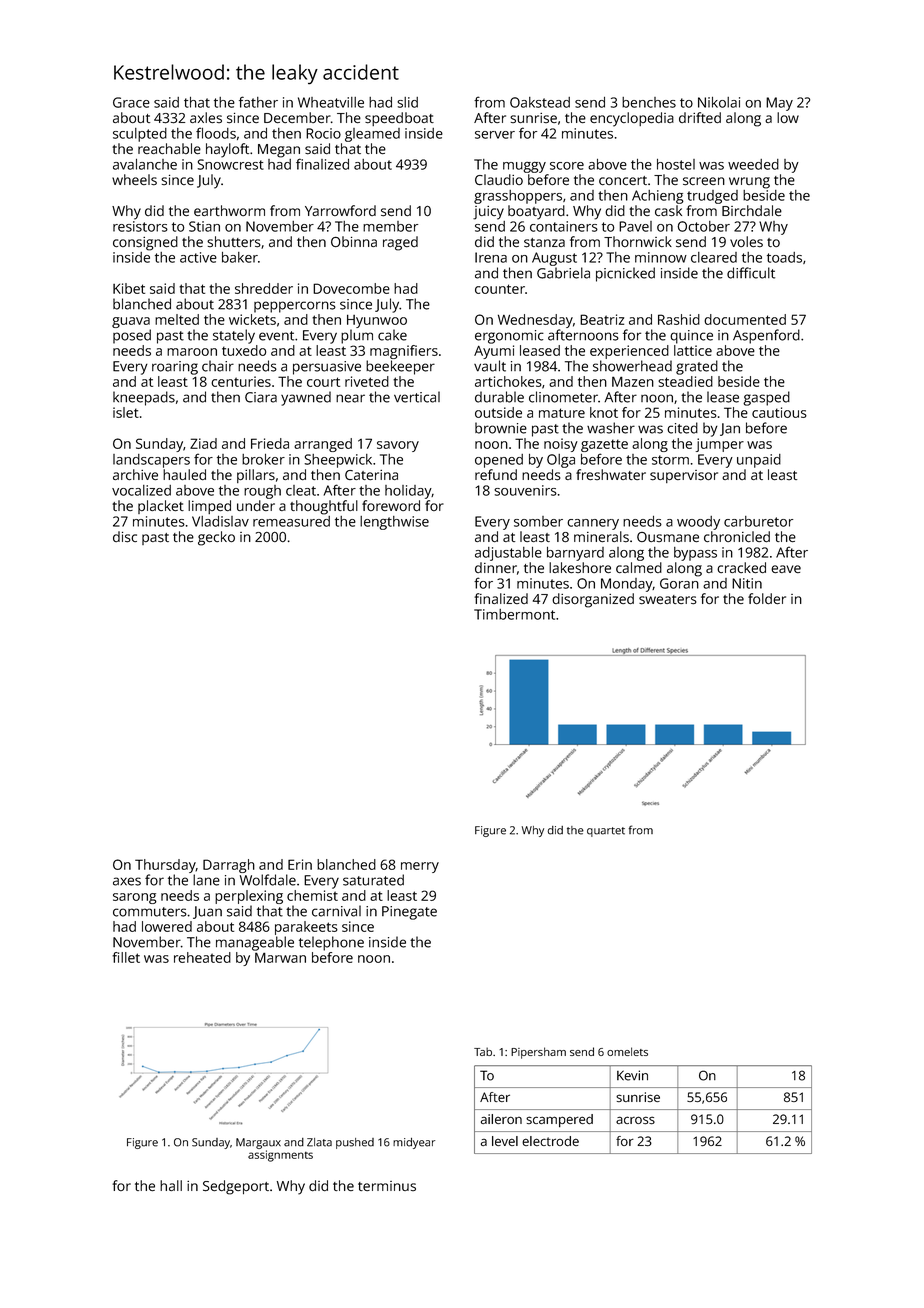 The image size is (924, 1308). What do you see at coordinates (606, 832) in the image?
I see `quartet` at bounding box center [606, 832].
